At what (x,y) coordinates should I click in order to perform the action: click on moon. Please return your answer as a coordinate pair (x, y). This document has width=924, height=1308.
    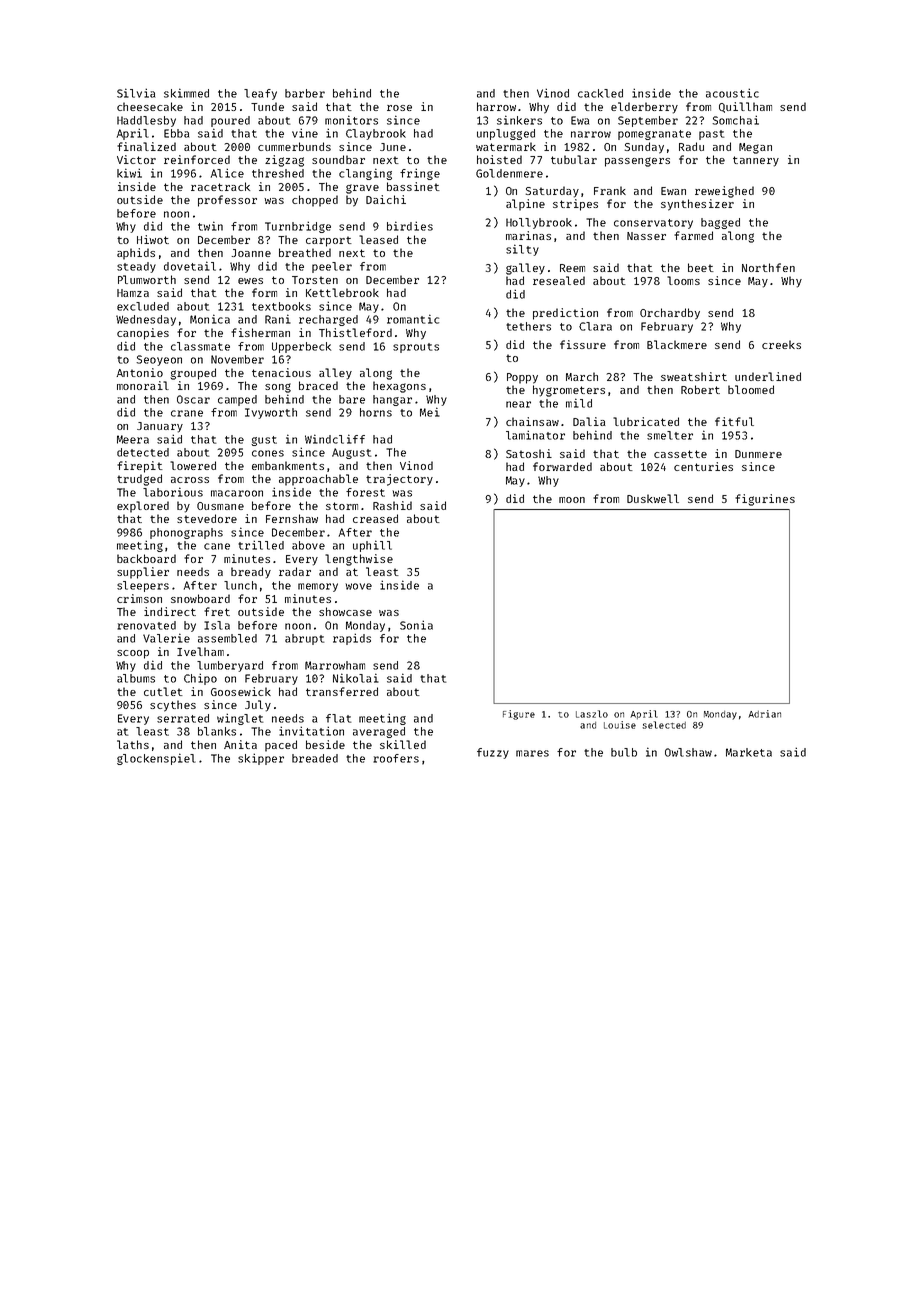
    Looking at the image, I should click on (572, 500).
